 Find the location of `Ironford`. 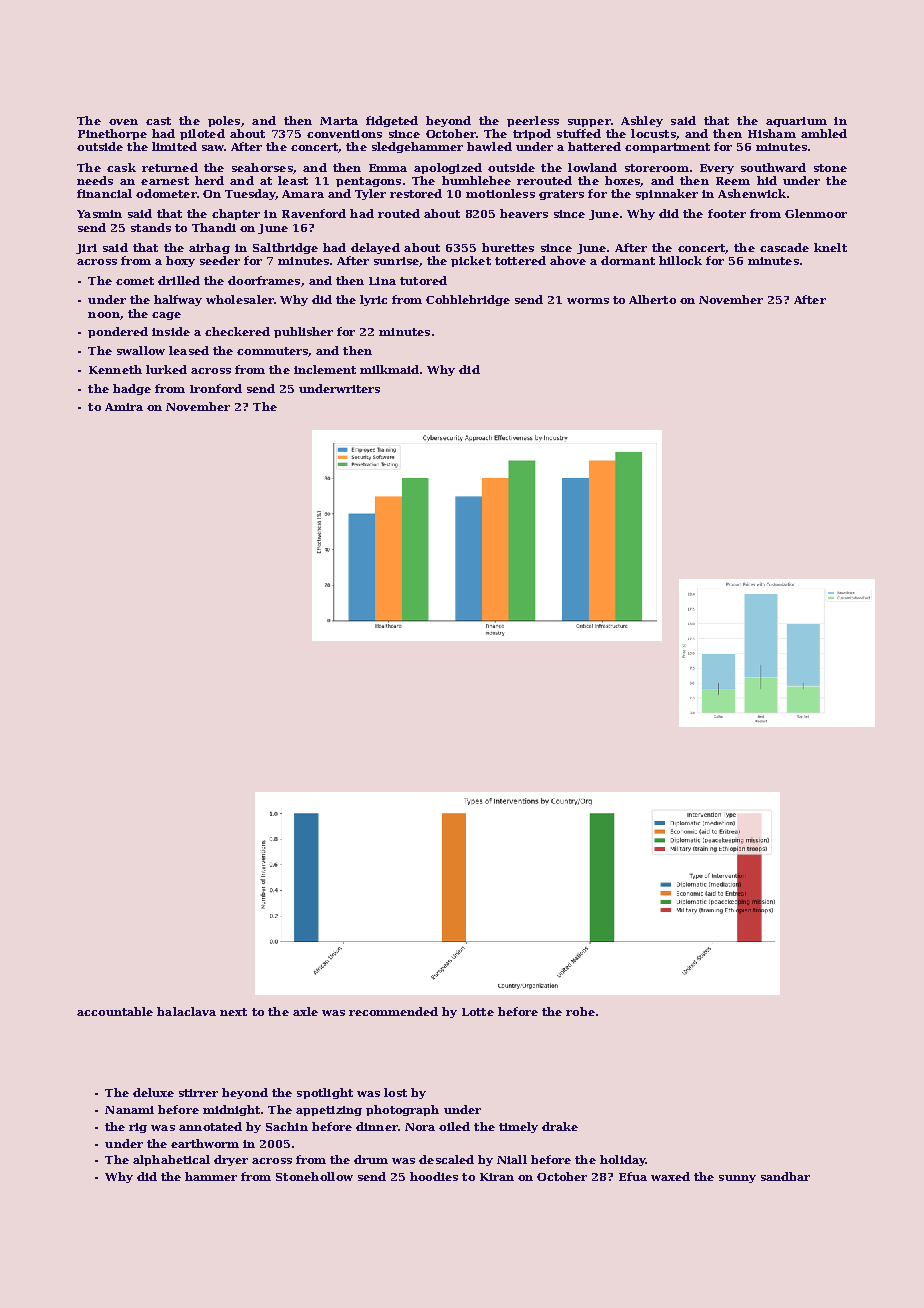

Ironford is located at coordinates (216, 388).
